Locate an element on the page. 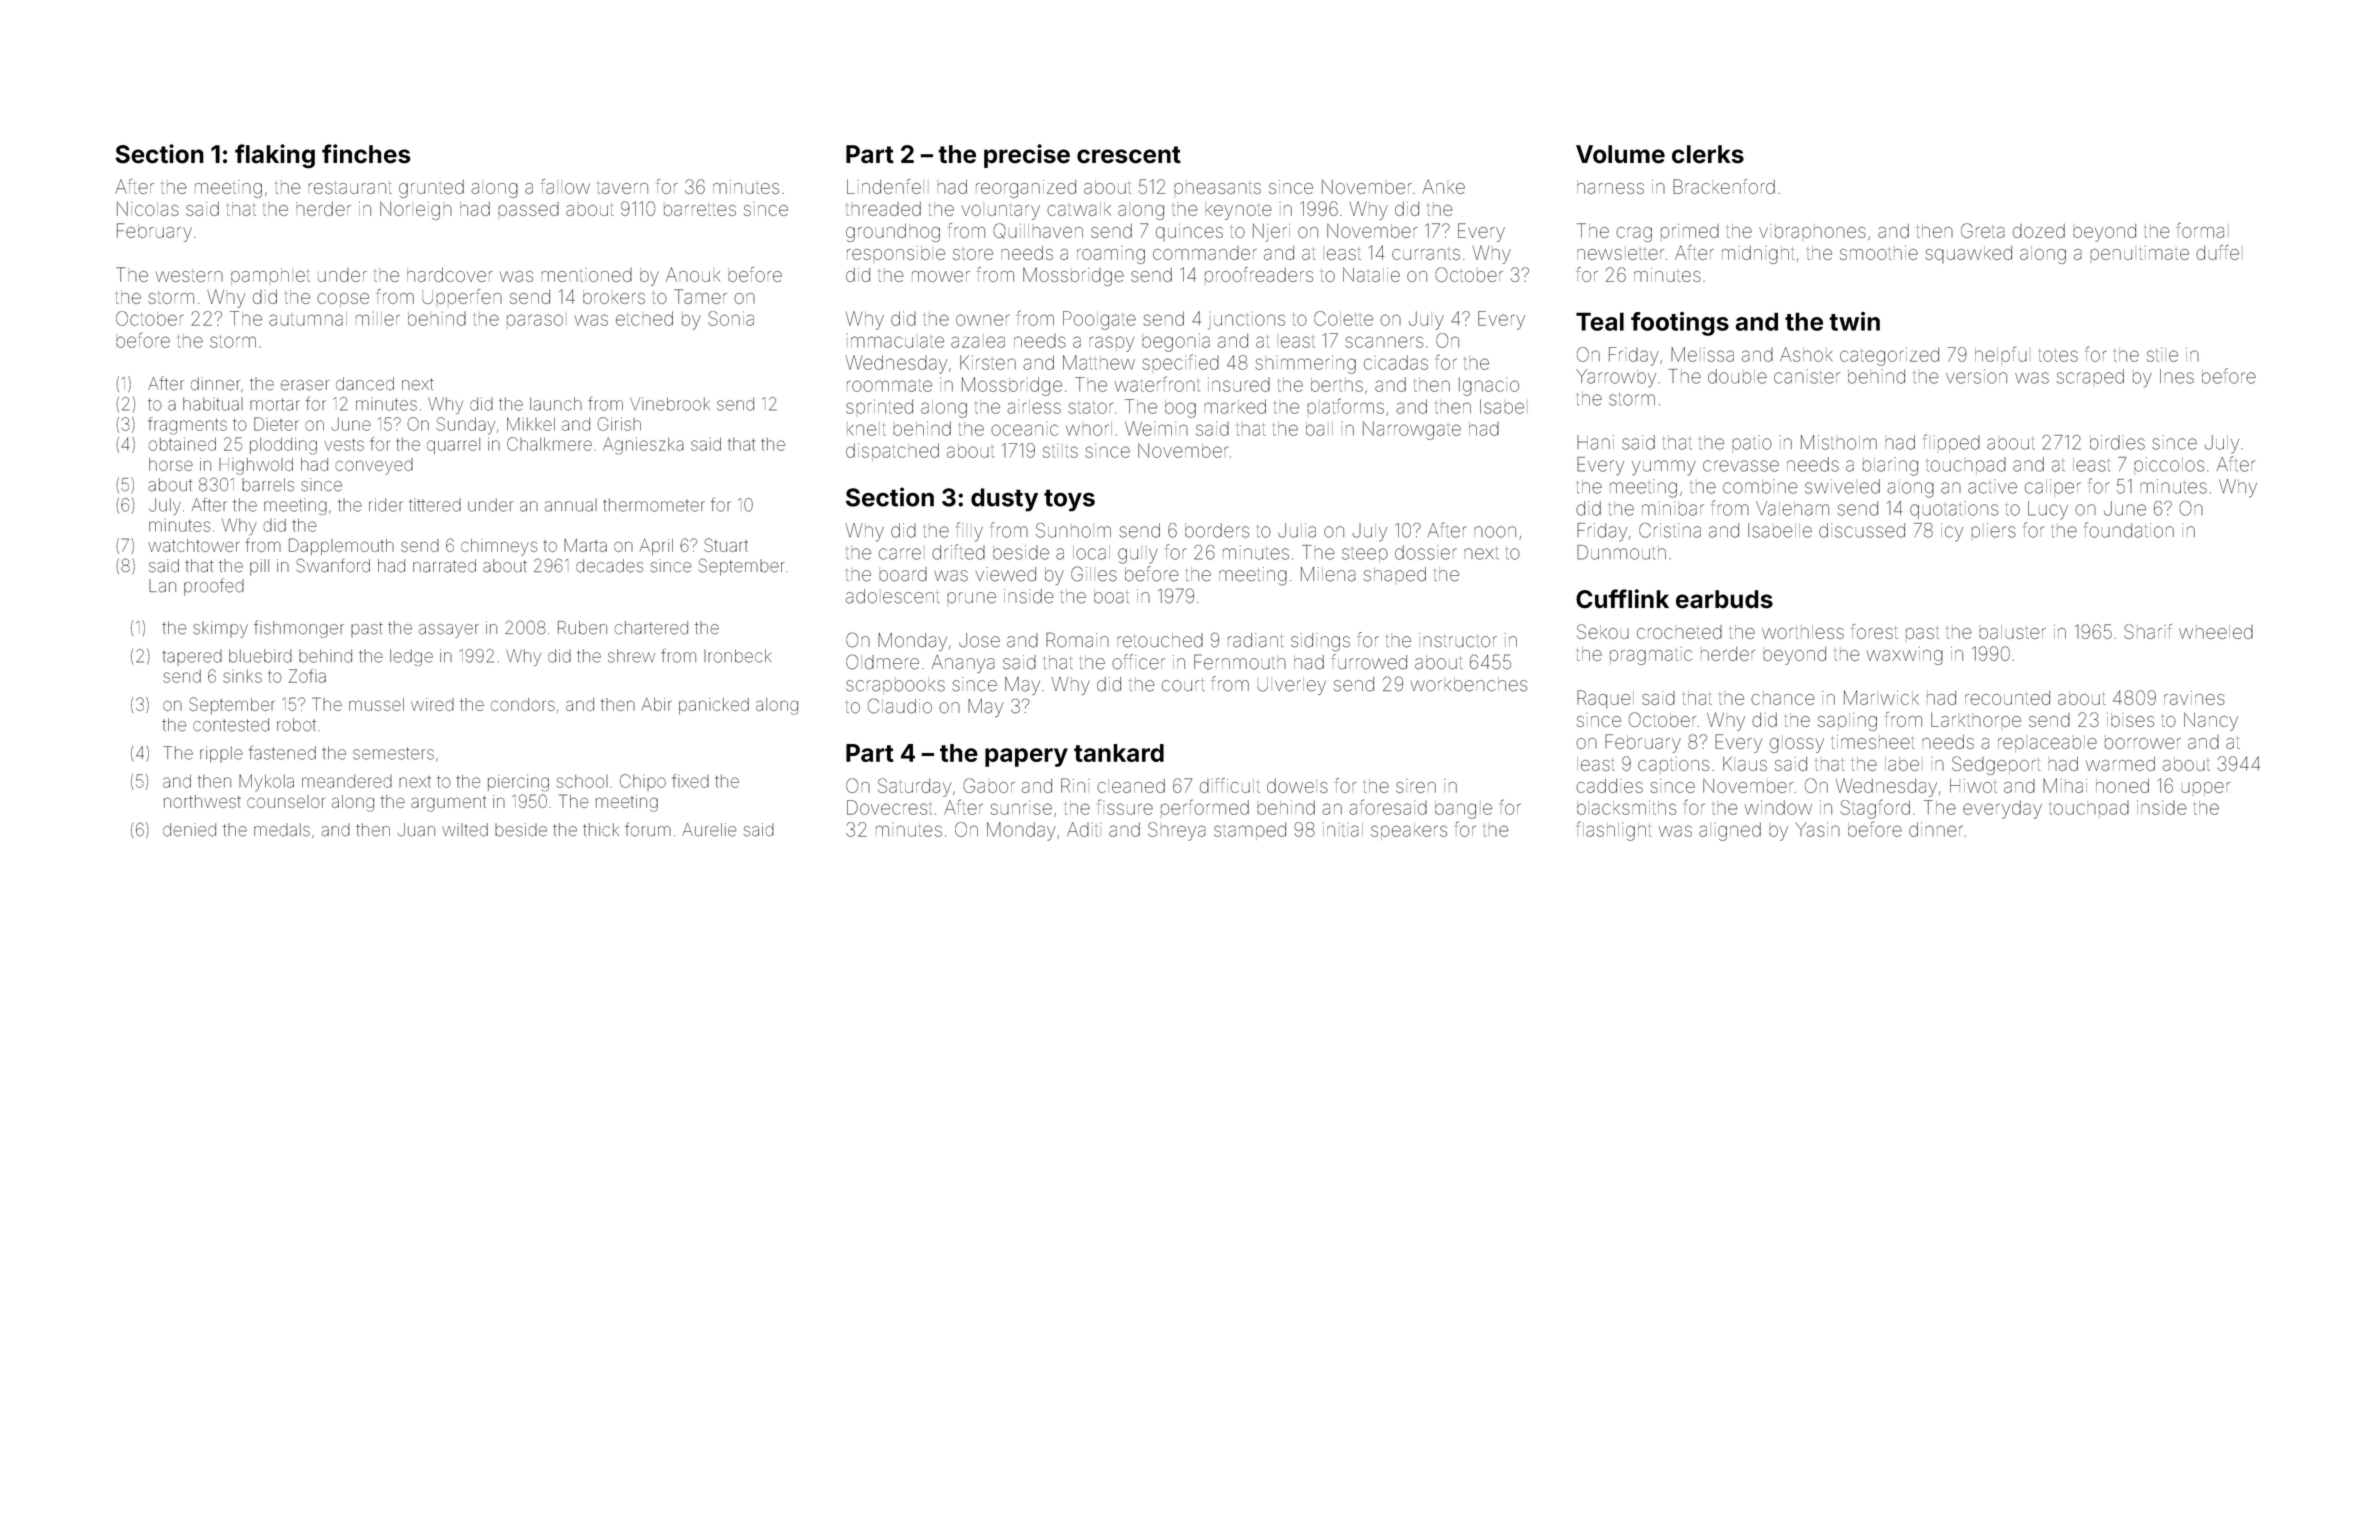  yummy is located at coordinates (1664, 468).
